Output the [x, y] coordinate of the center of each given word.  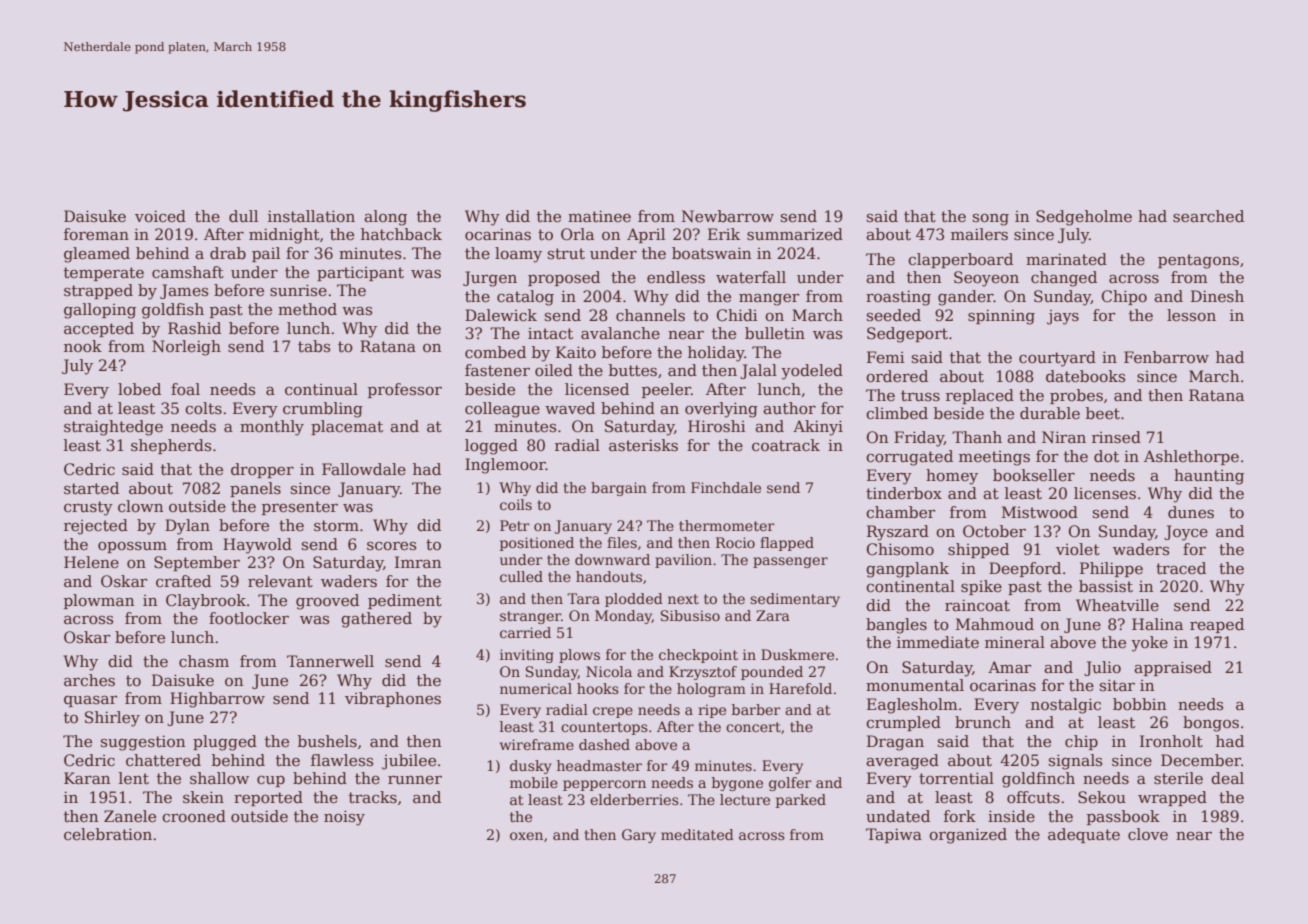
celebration [108, 834]
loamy [518, 255]
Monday [623, 617]
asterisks [643, 445]
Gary [639, 836]
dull [243, 216]
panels [255, 489]
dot [1106, 456]
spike [981, 587]
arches [89, 680]
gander [966, 298]
